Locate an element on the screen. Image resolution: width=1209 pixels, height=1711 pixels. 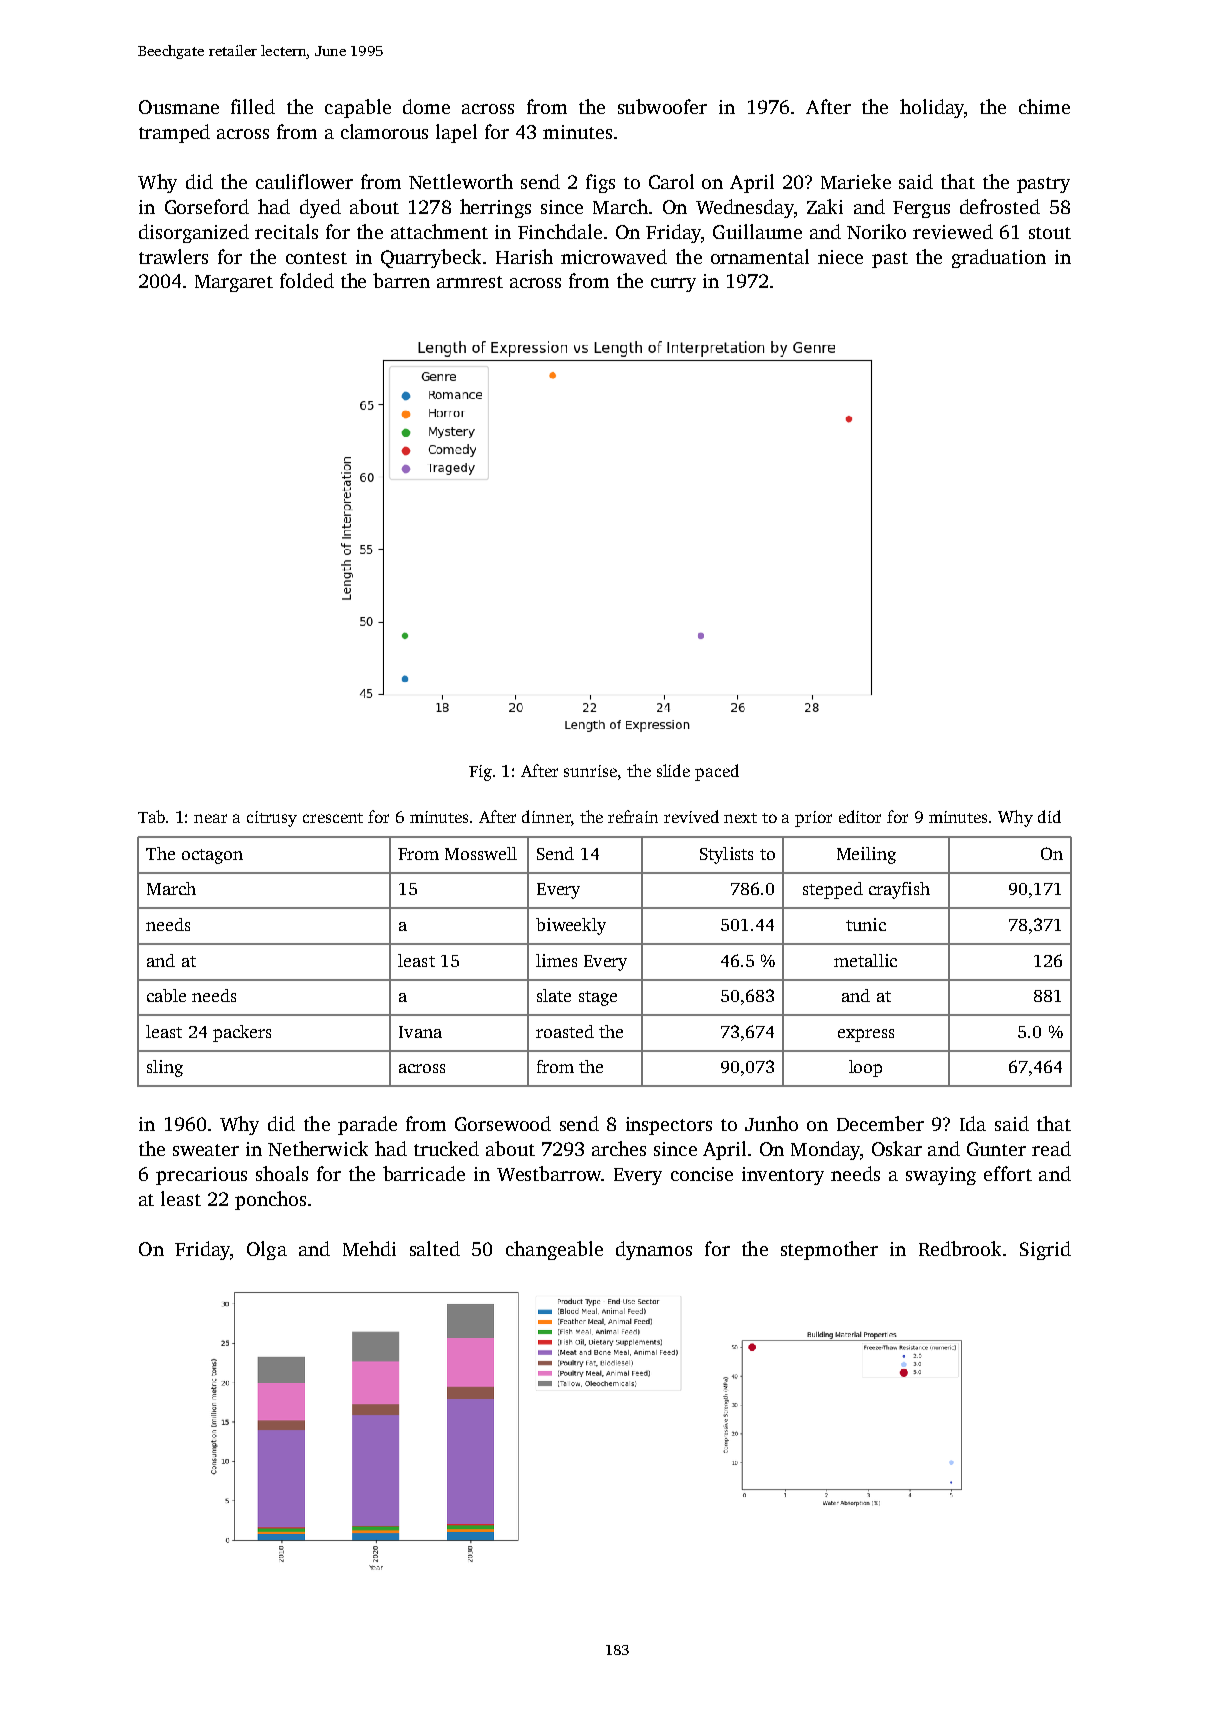
metallic is located at coordinates (865, 960).
